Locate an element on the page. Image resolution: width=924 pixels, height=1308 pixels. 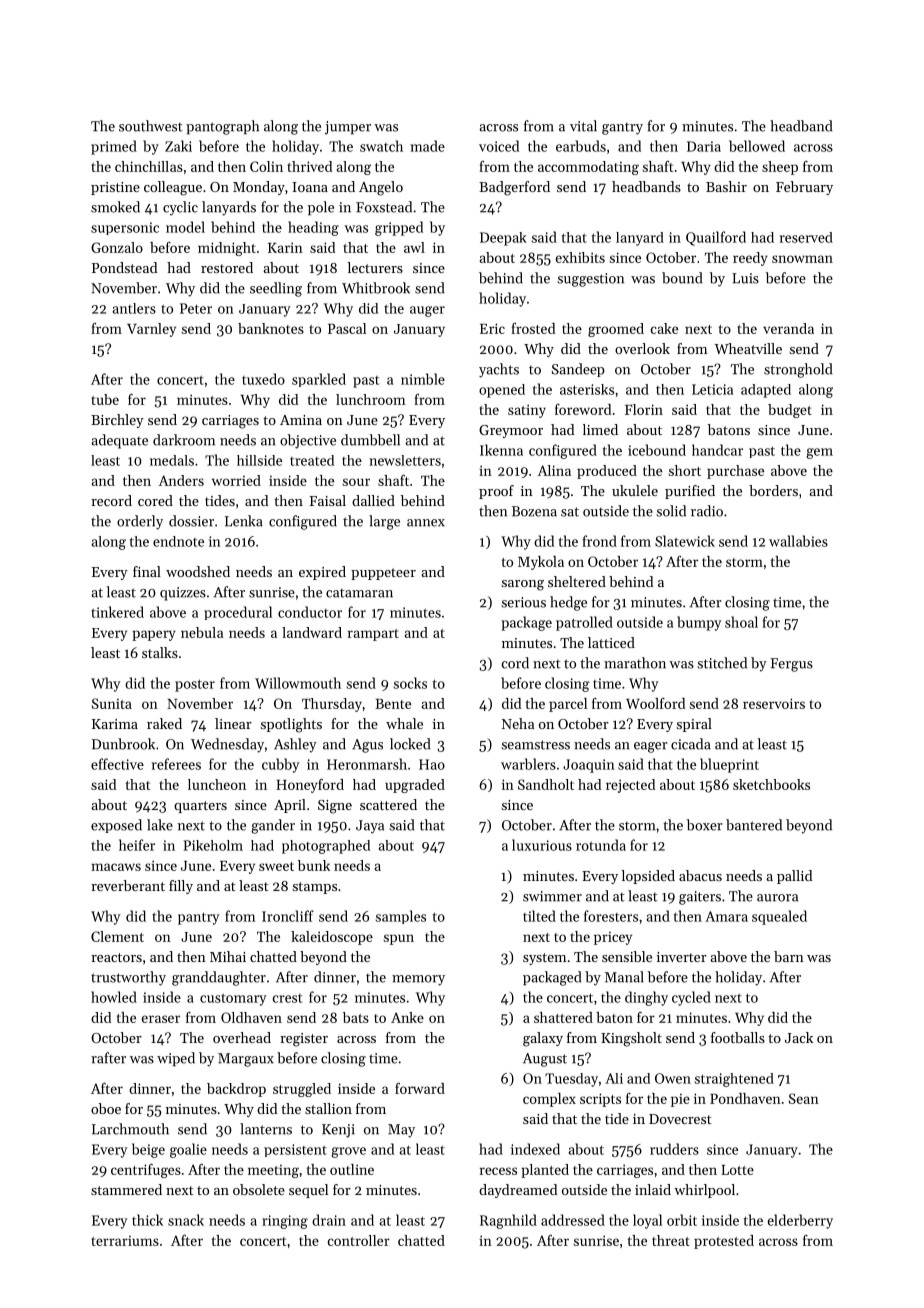
controller is located at coordinates (359, 1240).
